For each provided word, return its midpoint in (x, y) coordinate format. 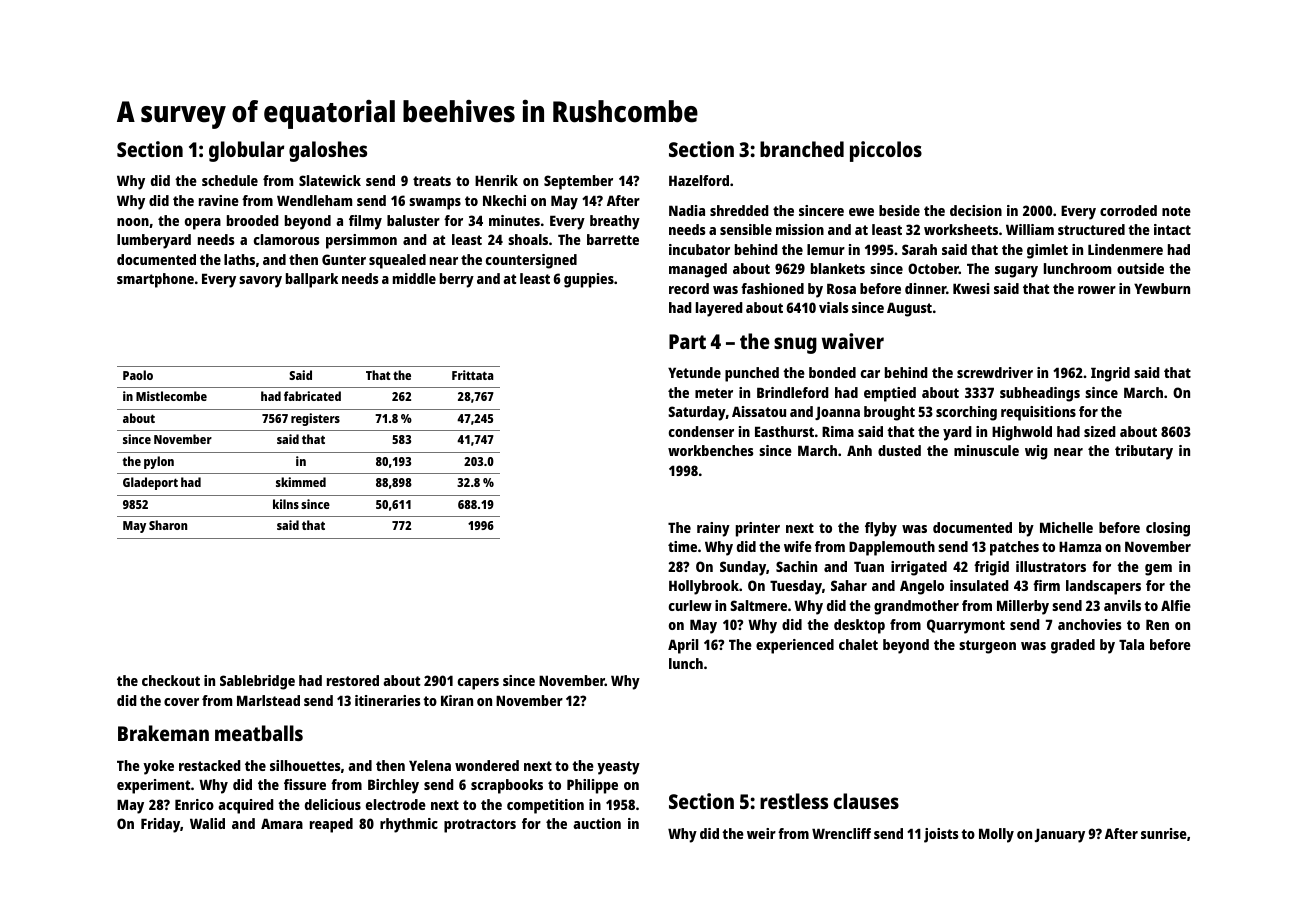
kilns (286, 504)
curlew (690, 605)
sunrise (1164, 833)
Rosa (841, 288)
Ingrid (1110, 374)
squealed (397, 261)
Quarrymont (966, 626)
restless (794, 801)
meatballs (259, 733)
